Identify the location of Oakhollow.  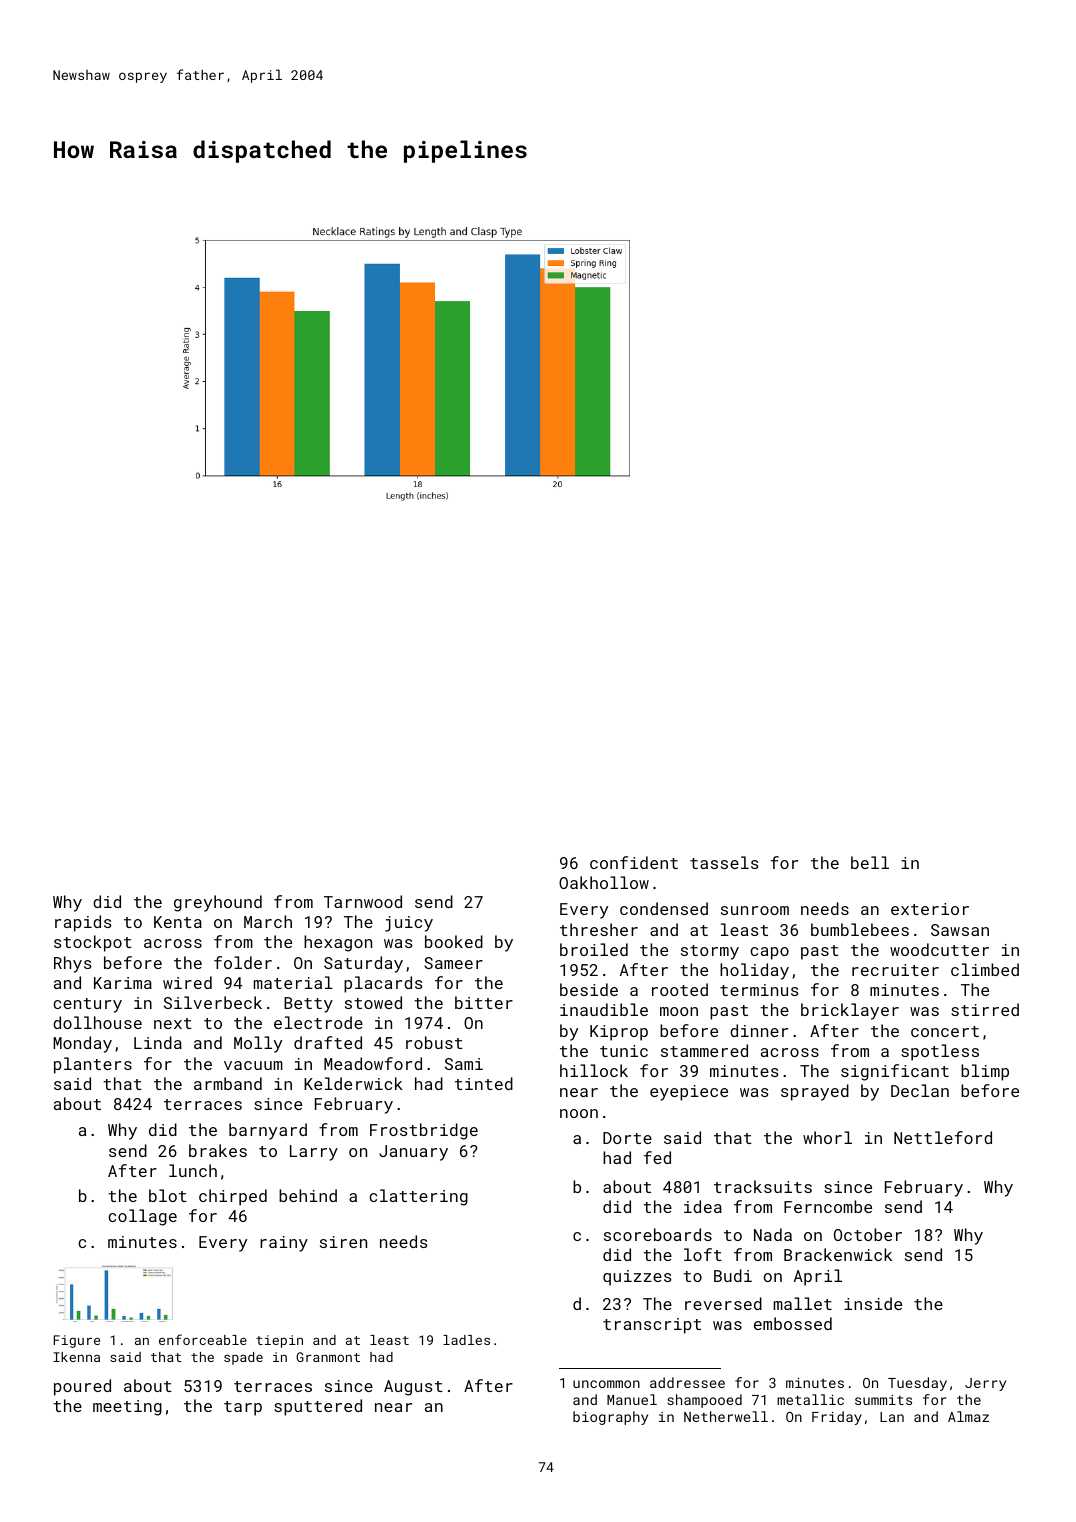
(604, 882).
